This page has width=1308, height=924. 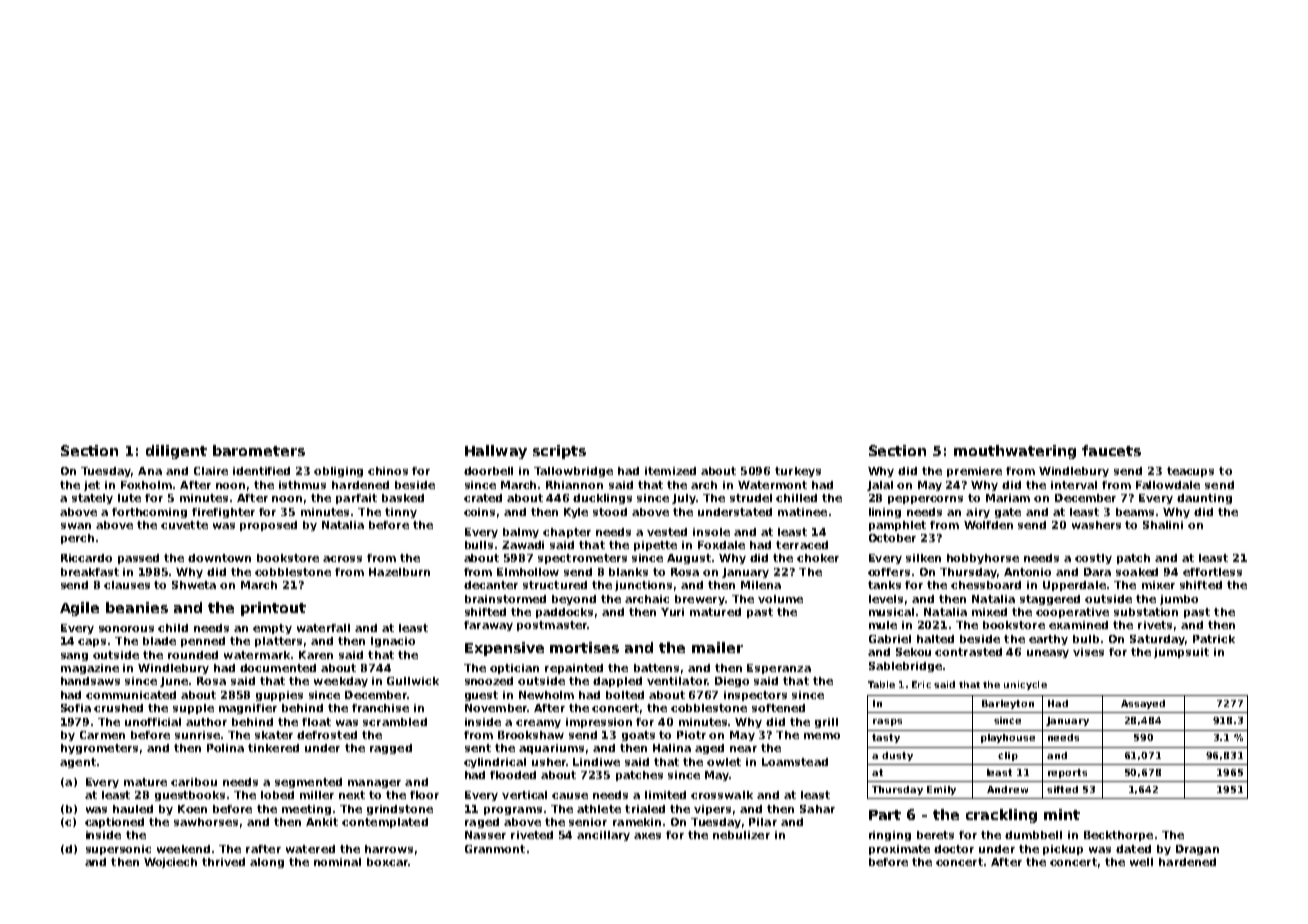 What do you see at coordinates (302, 485) in the page?
I see `isthmus` at bounding box center [302, 485].
